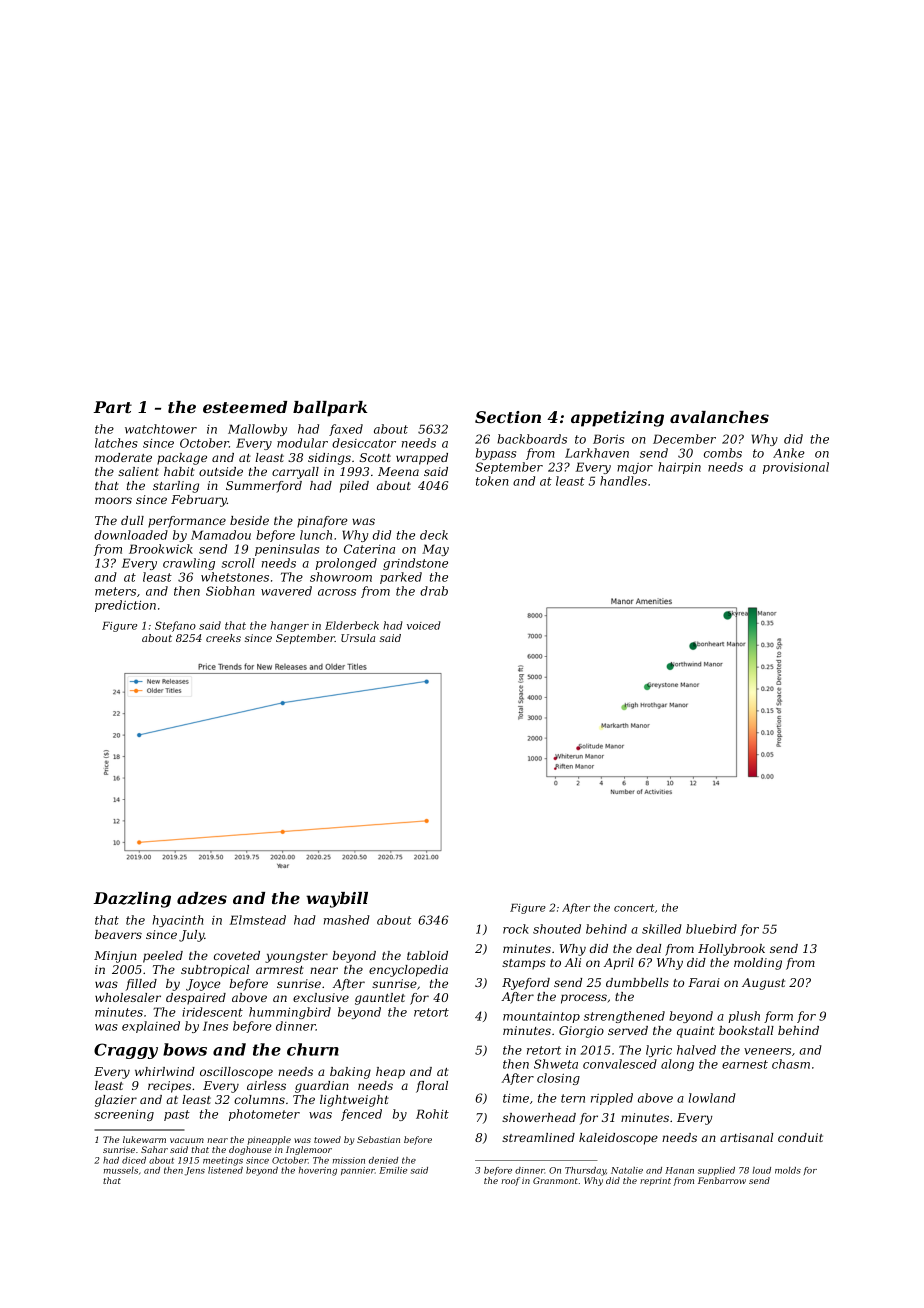 This document has width=924, height=1308. Describe the element at coordinates (223, 638) in the document. I see `creeks` at that location.
